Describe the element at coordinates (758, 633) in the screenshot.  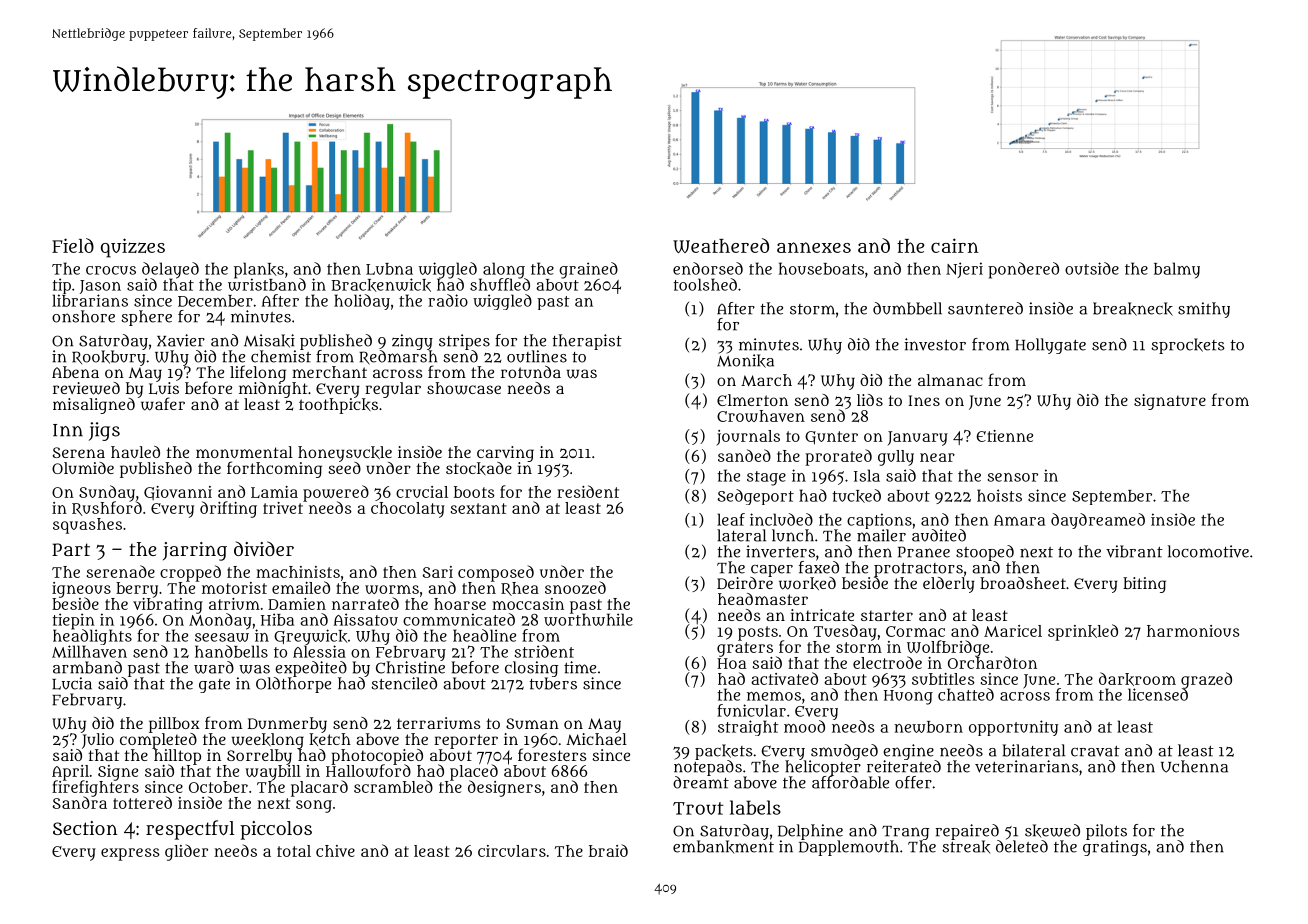
I see `posts` at that location.
